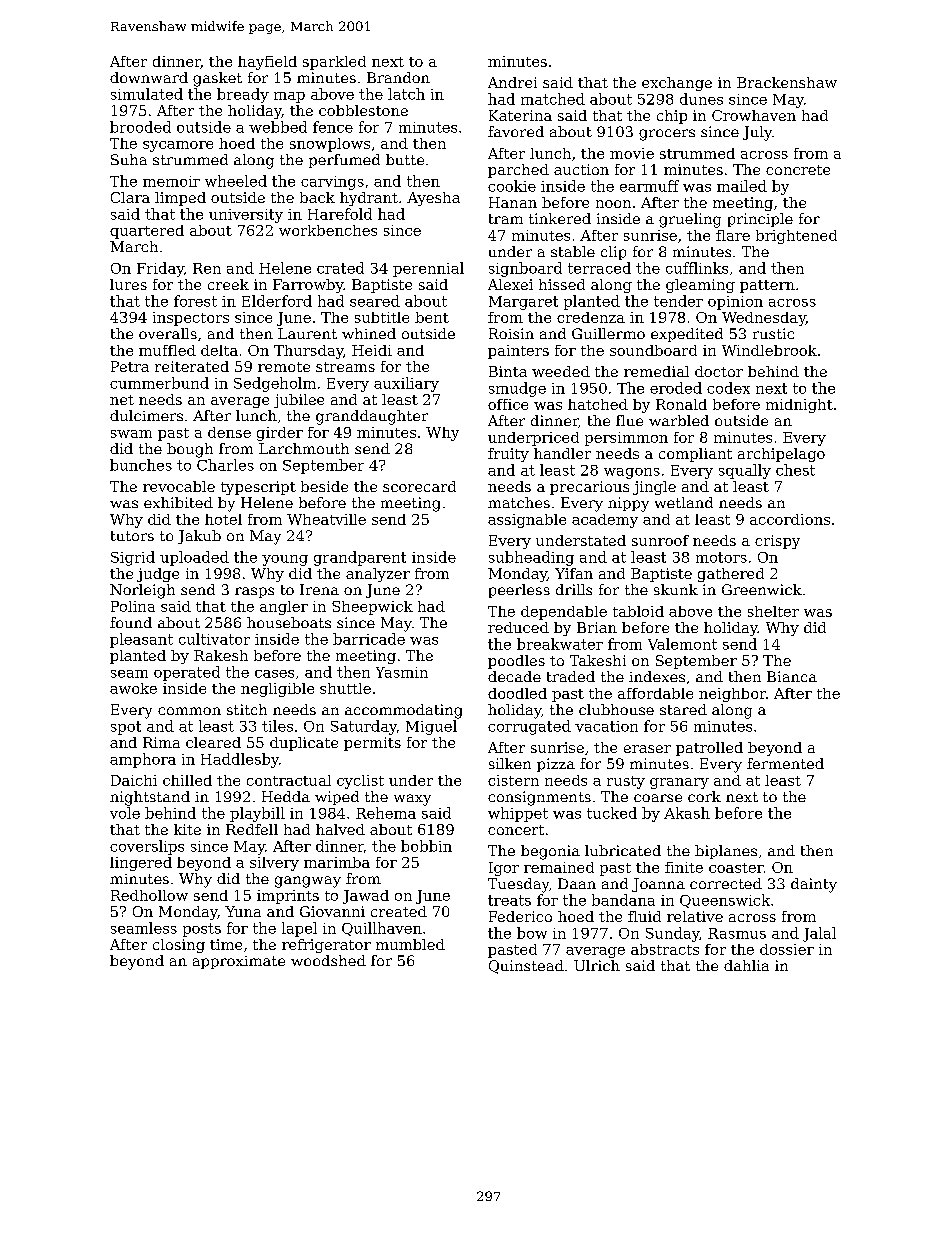  I want to click on Greenwick, so click(762, 589).
